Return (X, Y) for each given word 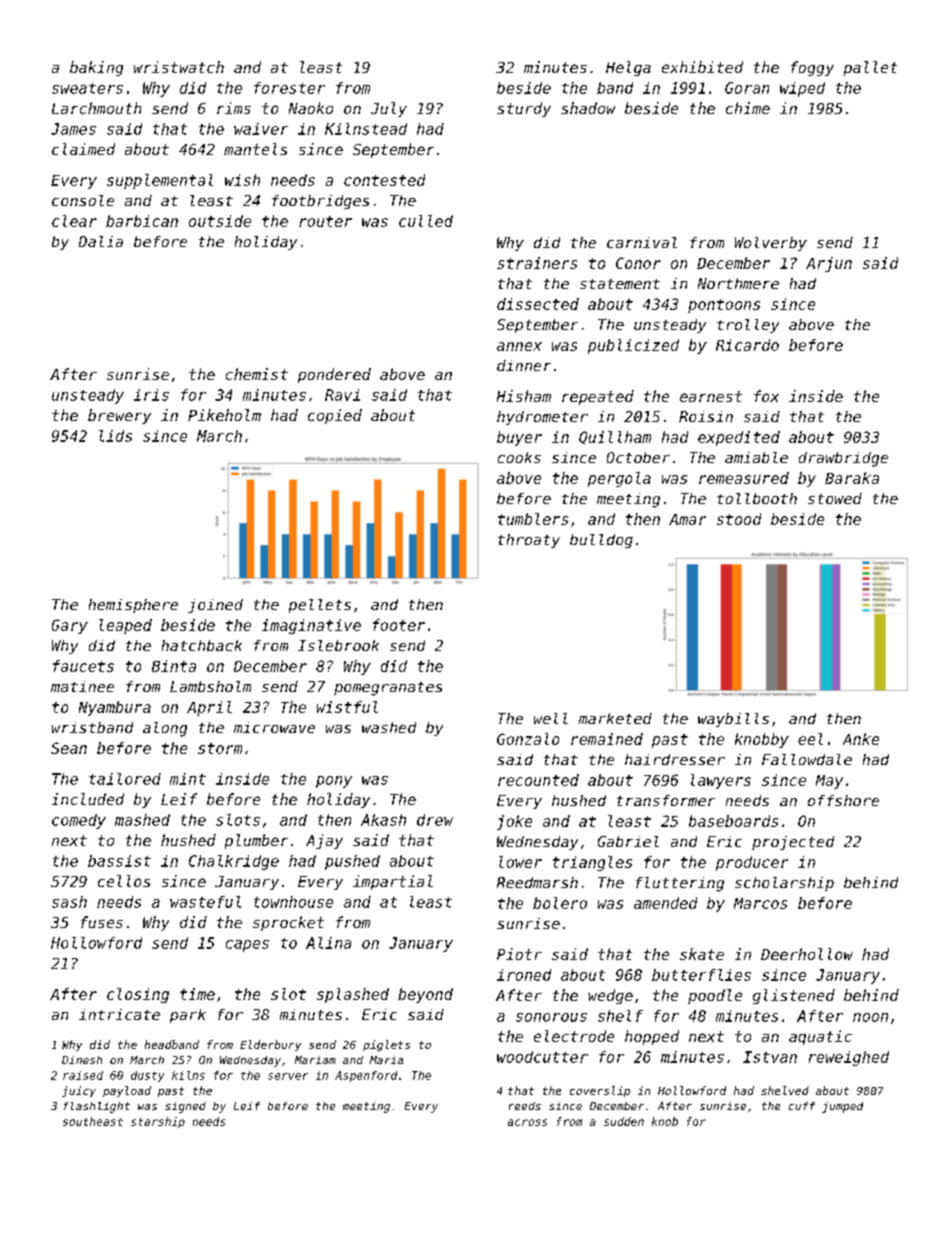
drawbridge (843, 459)
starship (158, 1122)
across (527, 1122)
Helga (628, 68)
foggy (812, 68)
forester (289, 88)
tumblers (533, 519)
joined (215, 606)
